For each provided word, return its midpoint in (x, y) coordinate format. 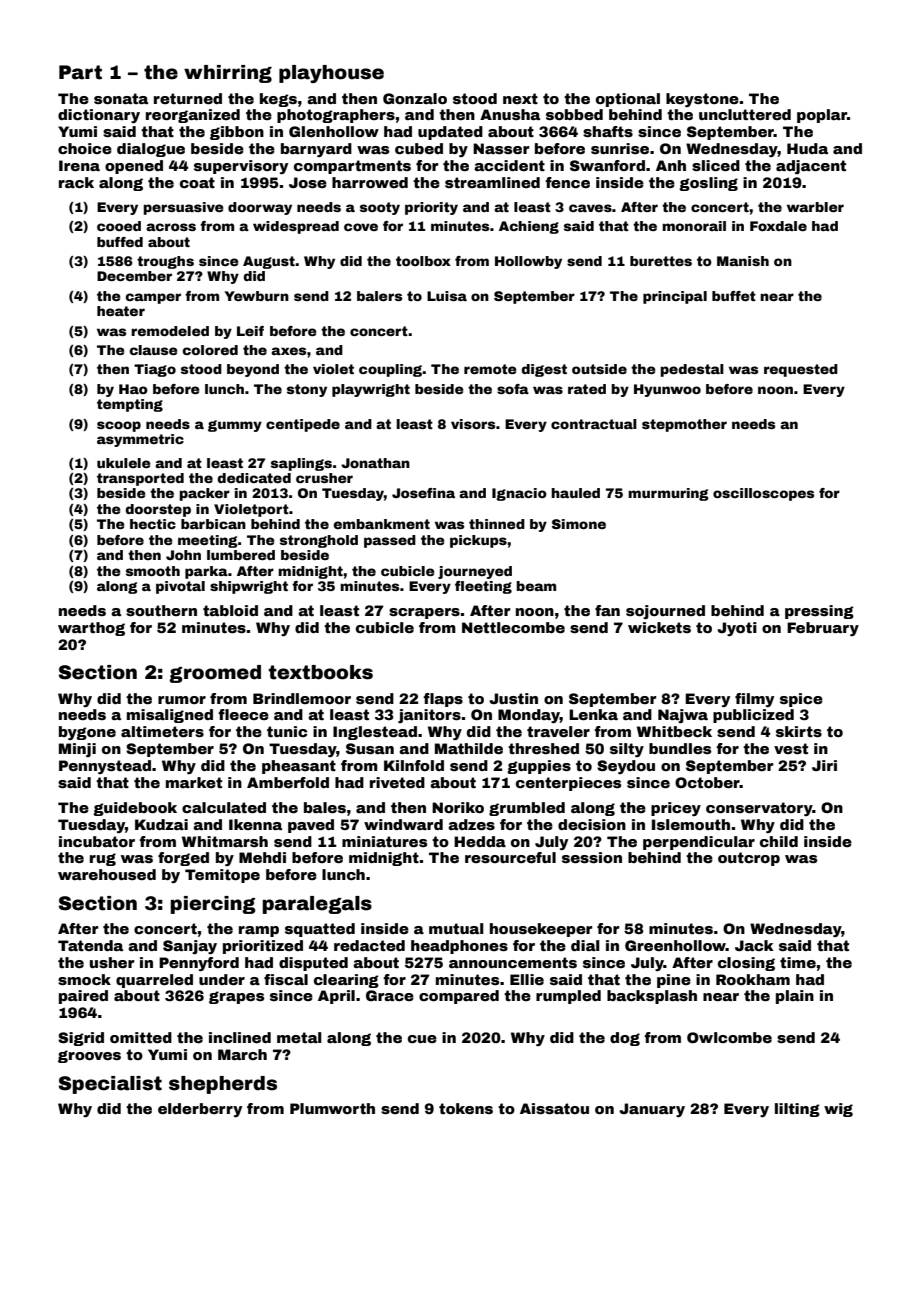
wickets (659, 627)
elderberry (200, 1110)
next (520, 98)
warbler (815, 207)
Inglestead (375, 733)
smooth (153, 571)
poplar (822, 116)
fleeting (483, 587)
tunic (287, 731)
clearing (346, 981)
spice (801, 700)
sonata (121, 98)
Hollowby (528, 262)
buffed (120, 242)
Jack (754, 945)
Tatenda (90, 945)
